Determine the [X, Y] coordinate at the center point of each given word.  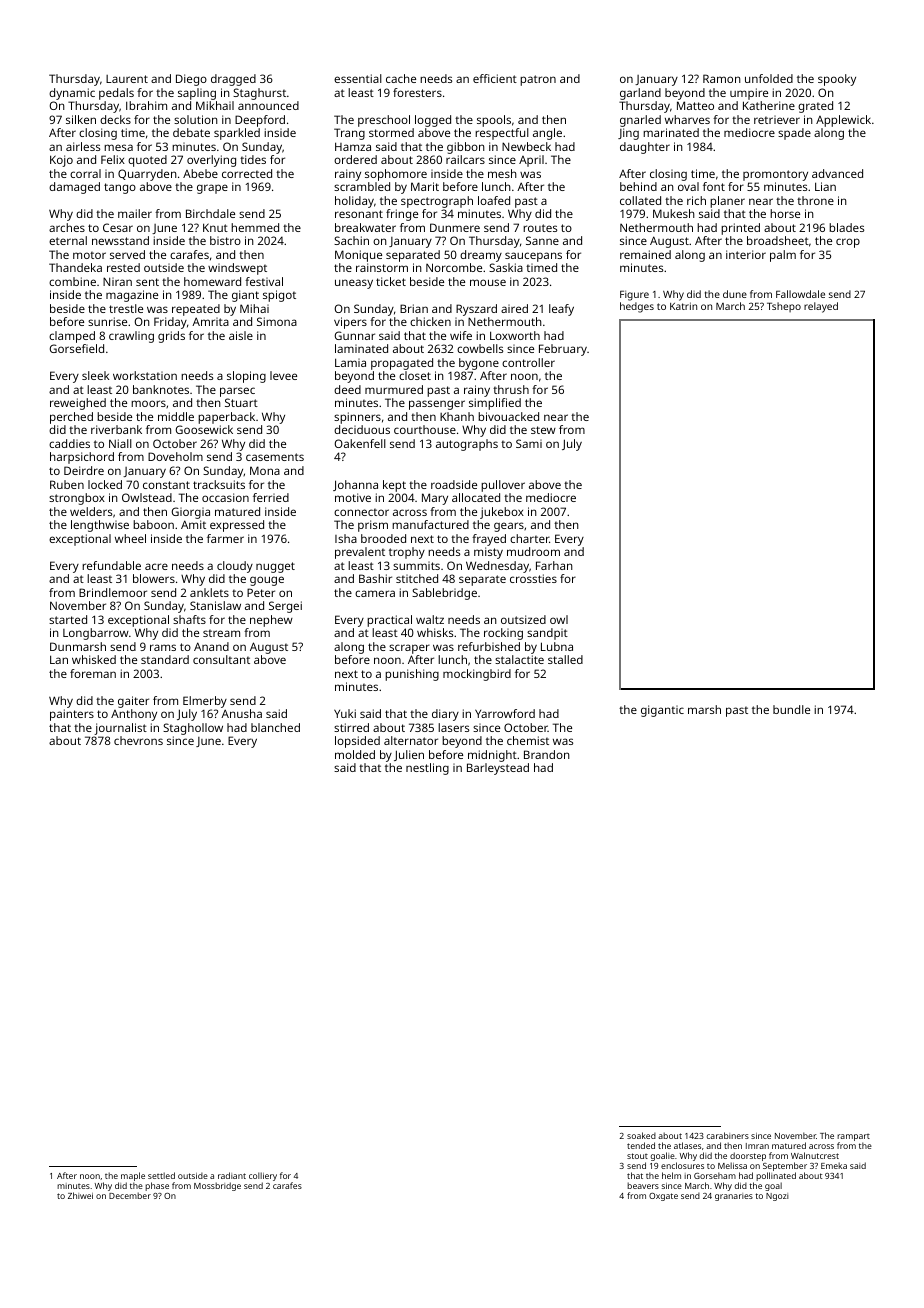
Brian [414, 308]
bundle [791, 709]
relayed [821, 307]
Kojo [61, 161]
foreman [93, 673]
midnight [492, 756]
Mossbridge [217, 1186]
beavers [643, 1185]
